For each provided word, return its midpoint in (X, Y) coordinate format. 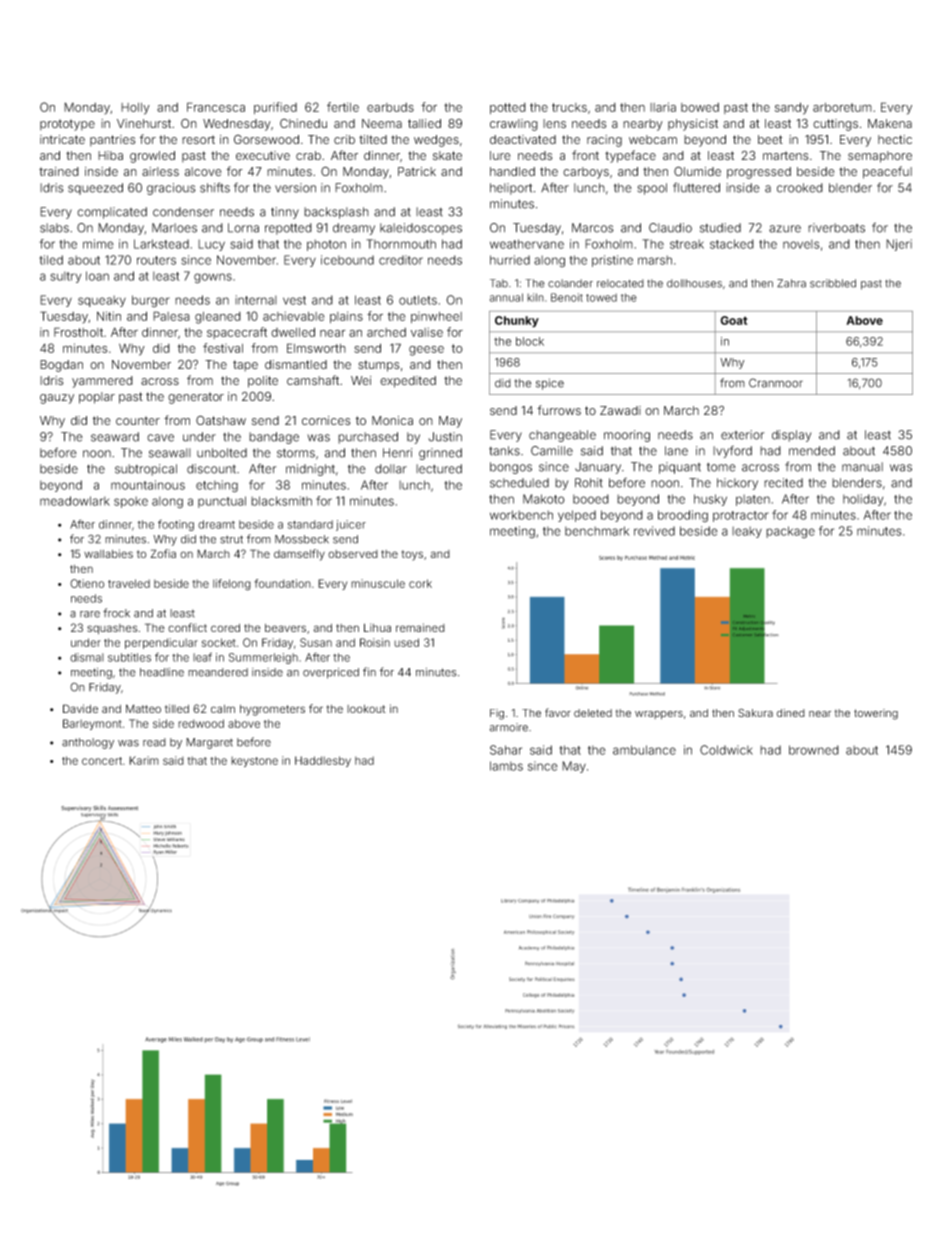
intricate (62, 139)
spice (550, 384)
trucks (569, 107)
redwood (201, 723)
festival (223, 348)
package (790, 532)
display (791, 436)
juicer (351, 525)
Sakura (755, 712)
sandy (792, 108)
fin (369, 671)
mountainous (148, 485)
